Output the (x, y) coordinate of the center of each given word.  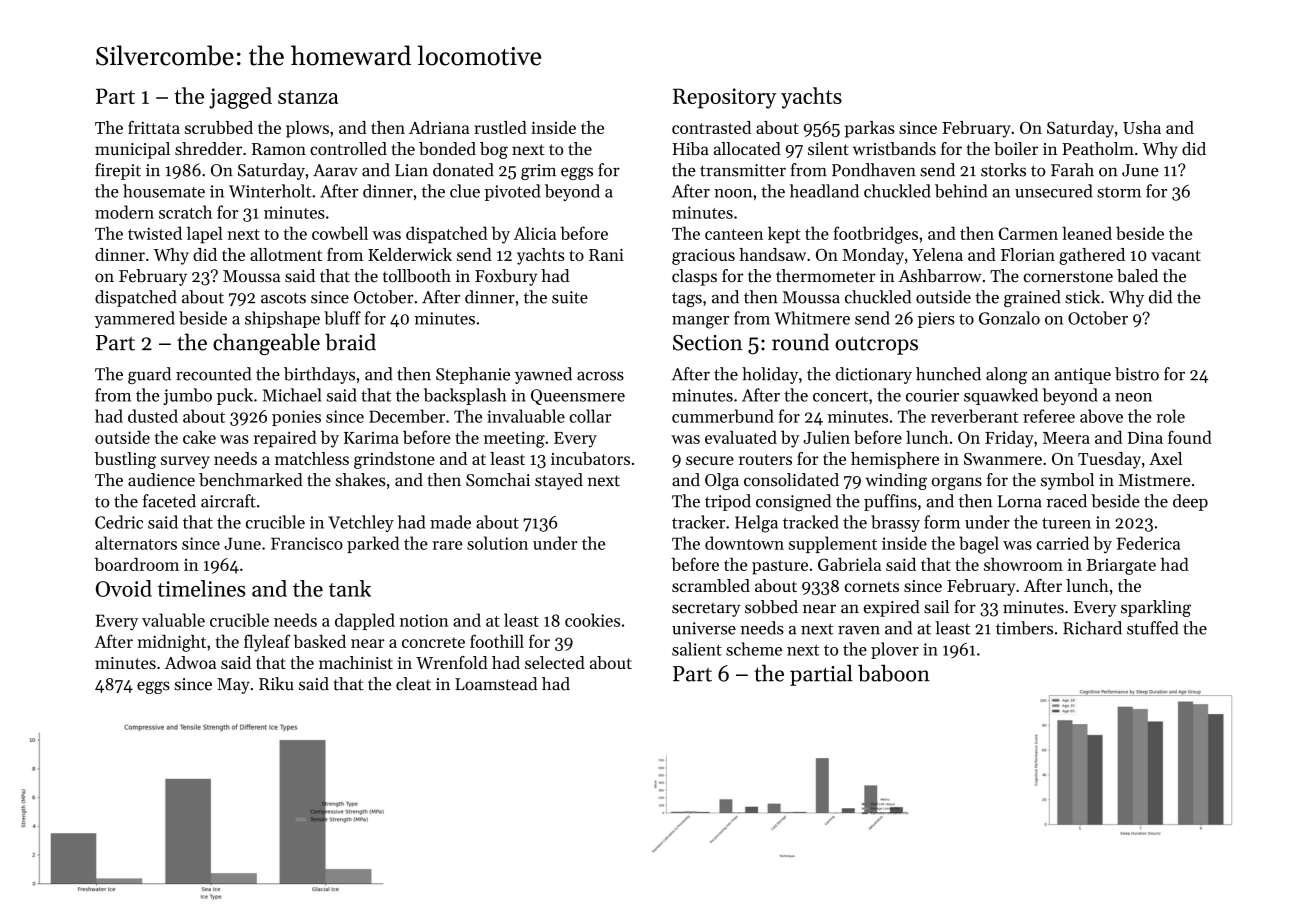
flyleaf (267, 643)
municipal (132, 150)
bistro (1137, 374)
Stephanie (473, 375)
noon (733, 193)
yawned (543, 375)
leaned (1087, 233)
